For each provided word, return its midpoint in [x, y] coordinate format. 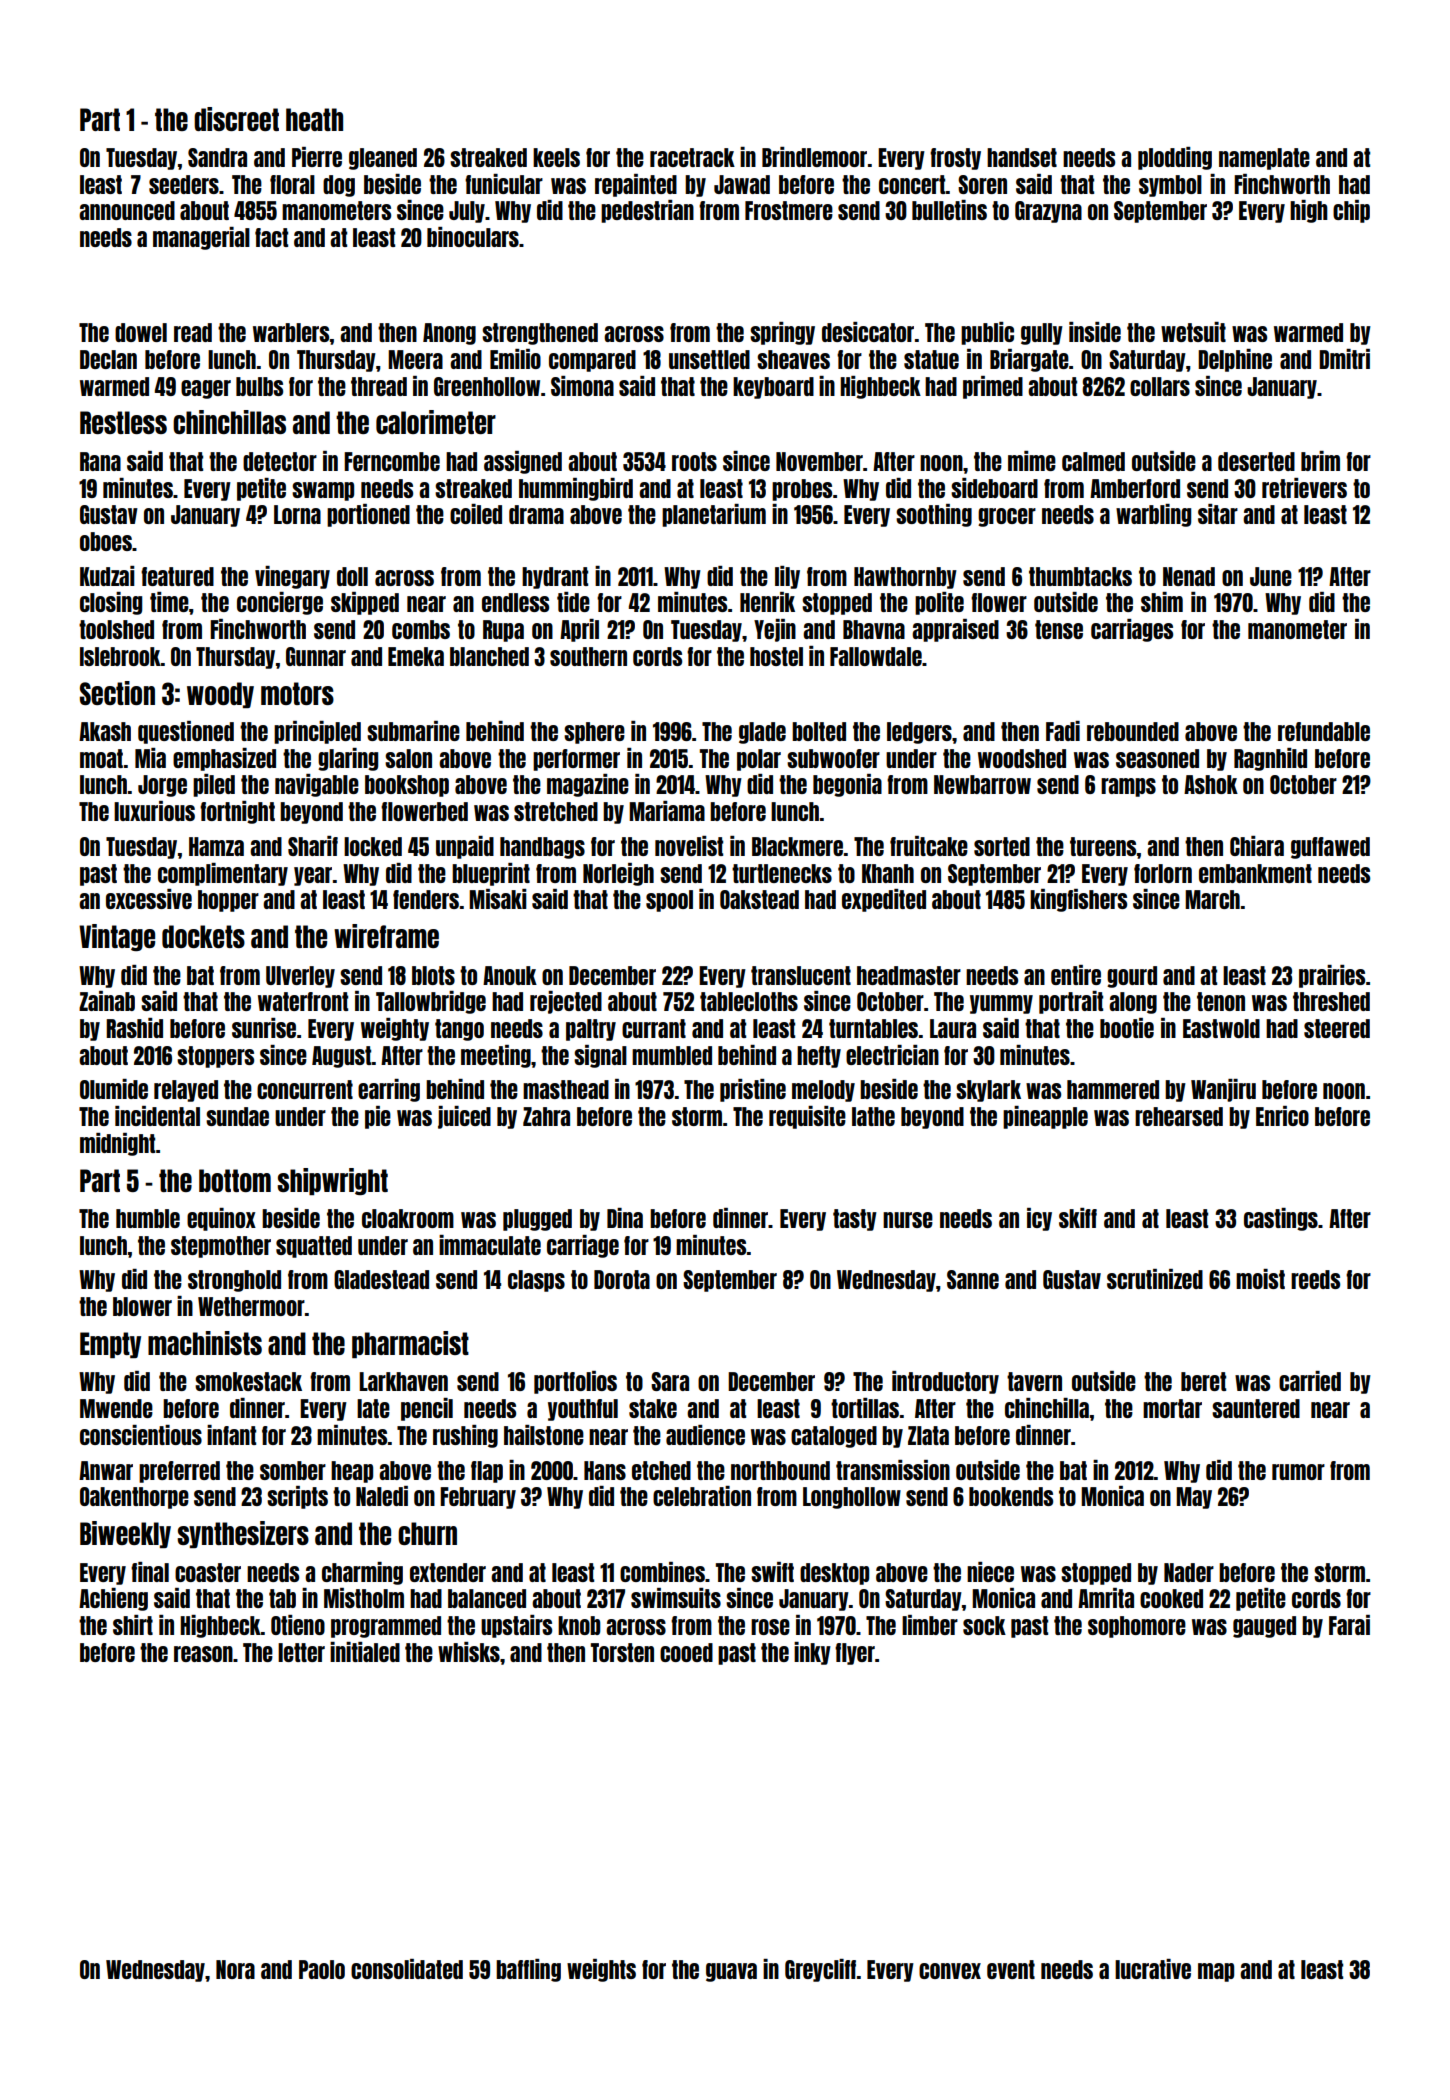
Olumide [114, 1089]
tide [573, 602]
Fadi [1063, 731]
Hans [605, 1470]
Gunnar [316, 656]
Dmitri [1344, 359]
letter [301, 1652]
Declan [108, 359]
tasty [855, 1220]
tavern [1034, 1381]
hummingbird [576, 489]
